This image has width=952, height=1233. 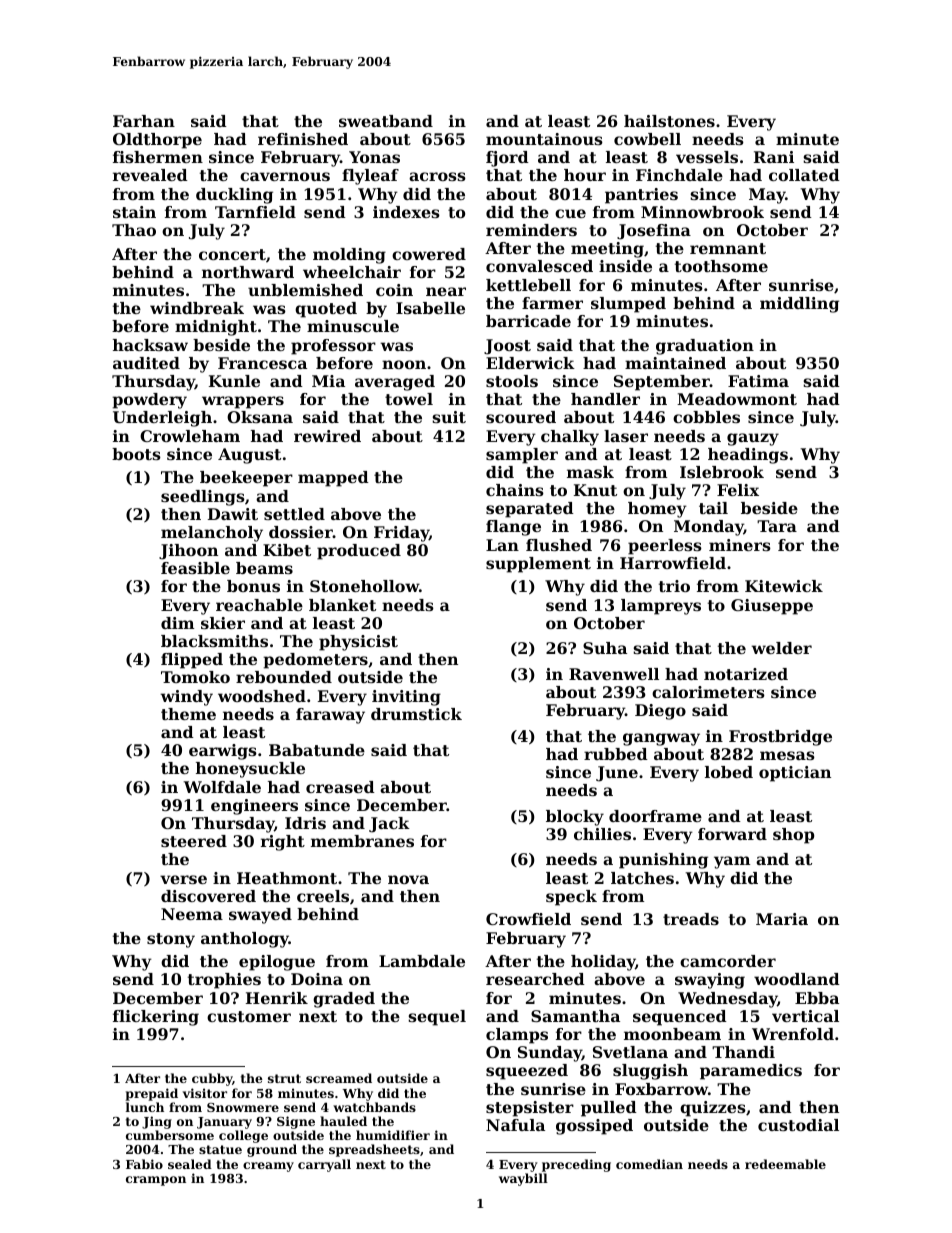 I want to click on Stonehollow, so click(x=364, y=586).
